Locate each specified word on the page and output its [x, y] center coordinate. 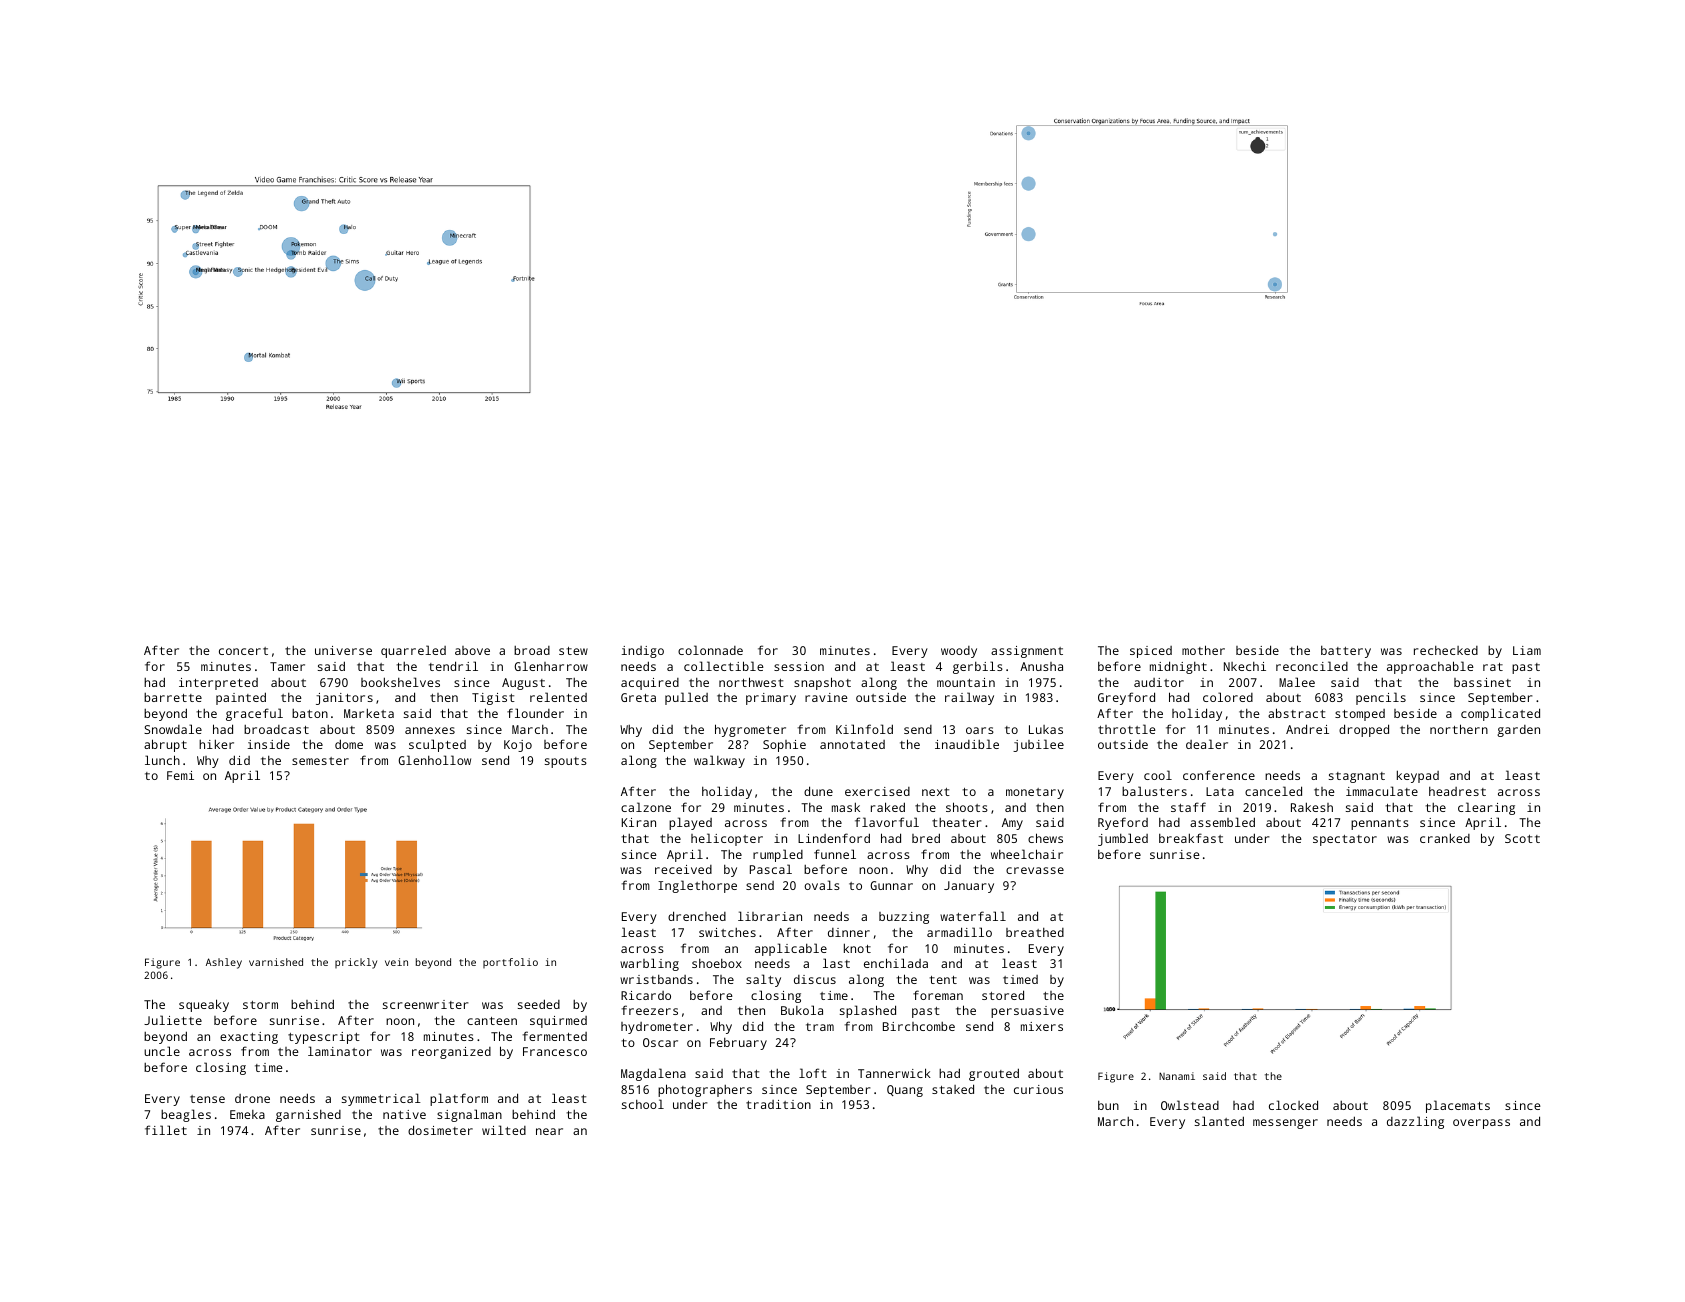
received [683, 869]
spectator [1345, 840]
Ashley [224, 963]
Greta [638, 697]
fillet [166, 1130]
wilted [504, 1130]
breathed [1035, 932]
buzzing [904, 918]
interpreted [218, 684]
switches [727, 932]
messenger [1285, 1124]
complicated [1500, 714]
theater [957, 822]
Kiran [639, 822]
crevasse [1035, 870]
